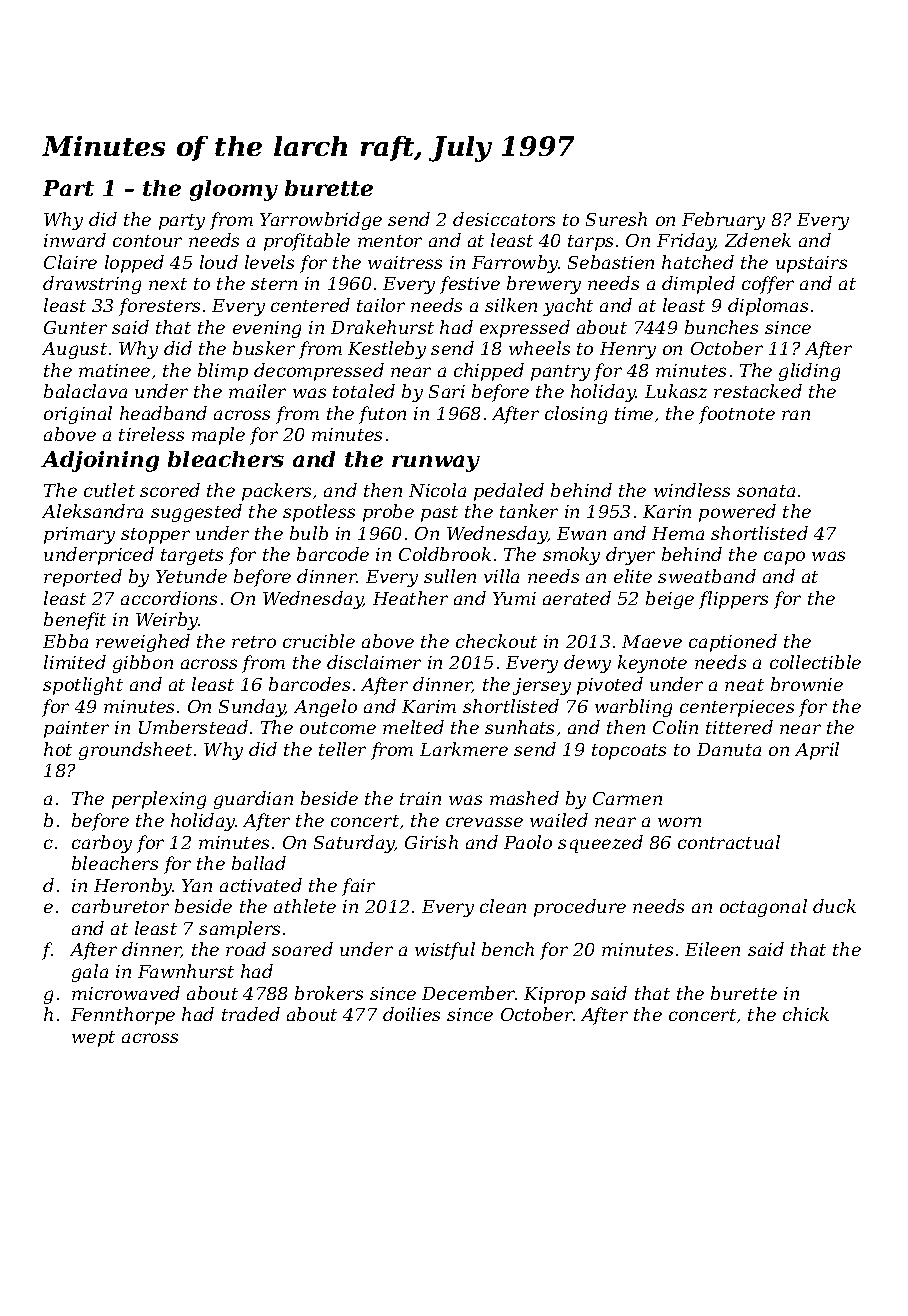 Image resolution: width=908 pixels, height=1316 pixels. Describe the element at coordinates (411, 1014) in the page. I see `doilies` at that location.
